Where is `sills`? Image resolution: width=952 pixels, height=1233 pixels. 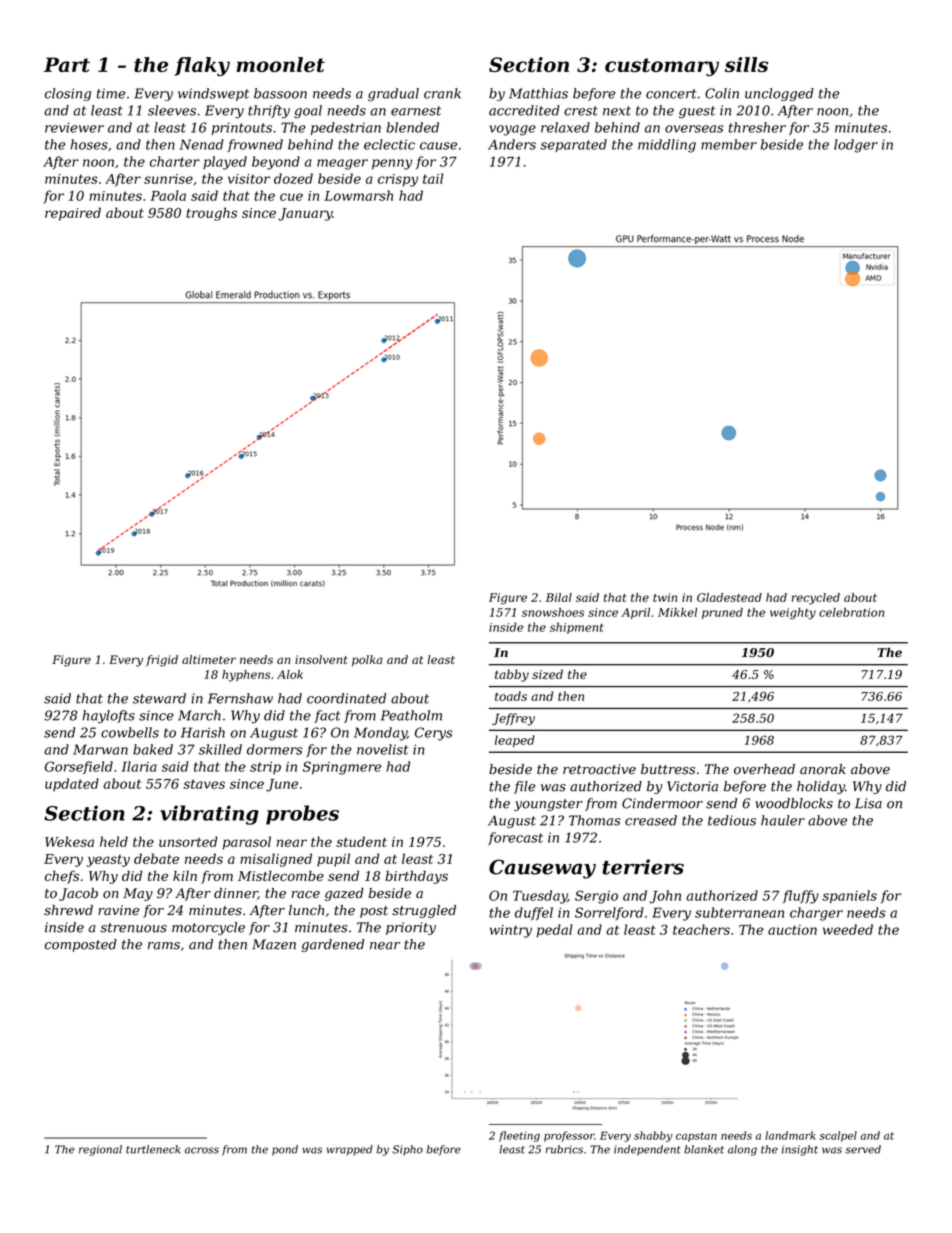 sills is located at coordinates (746, 64).
